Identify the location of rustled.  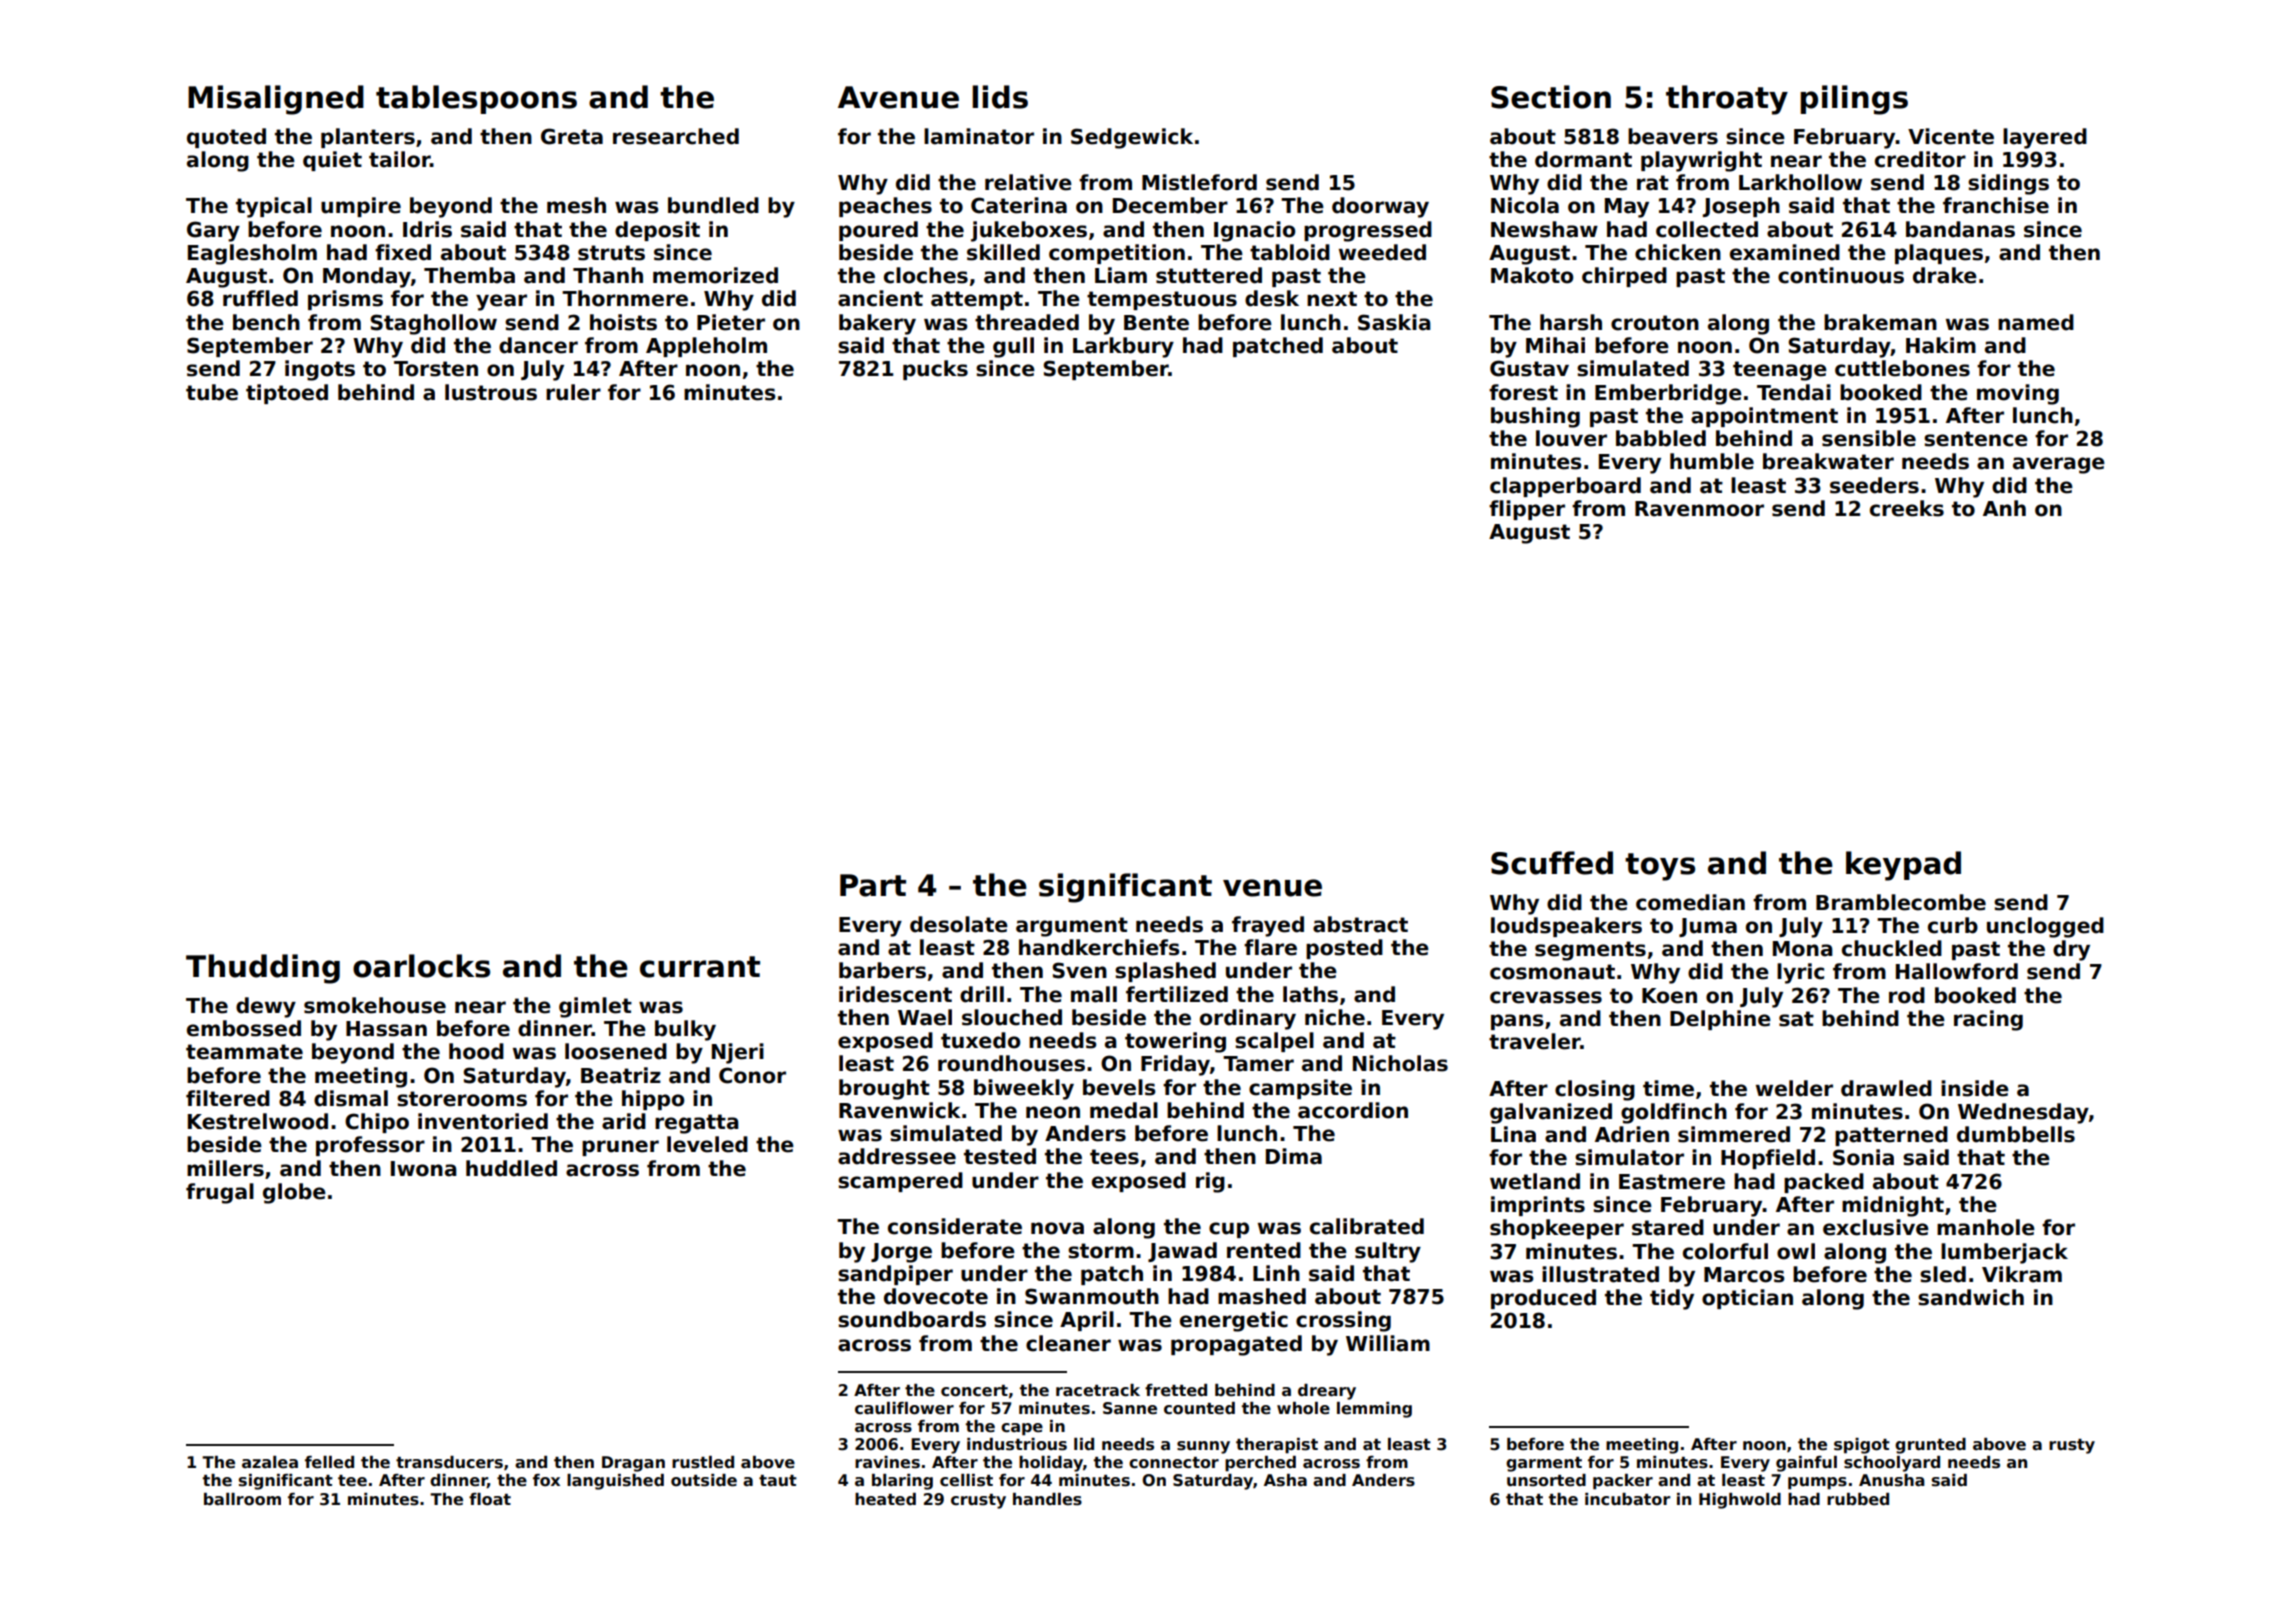
(703, 1462).
